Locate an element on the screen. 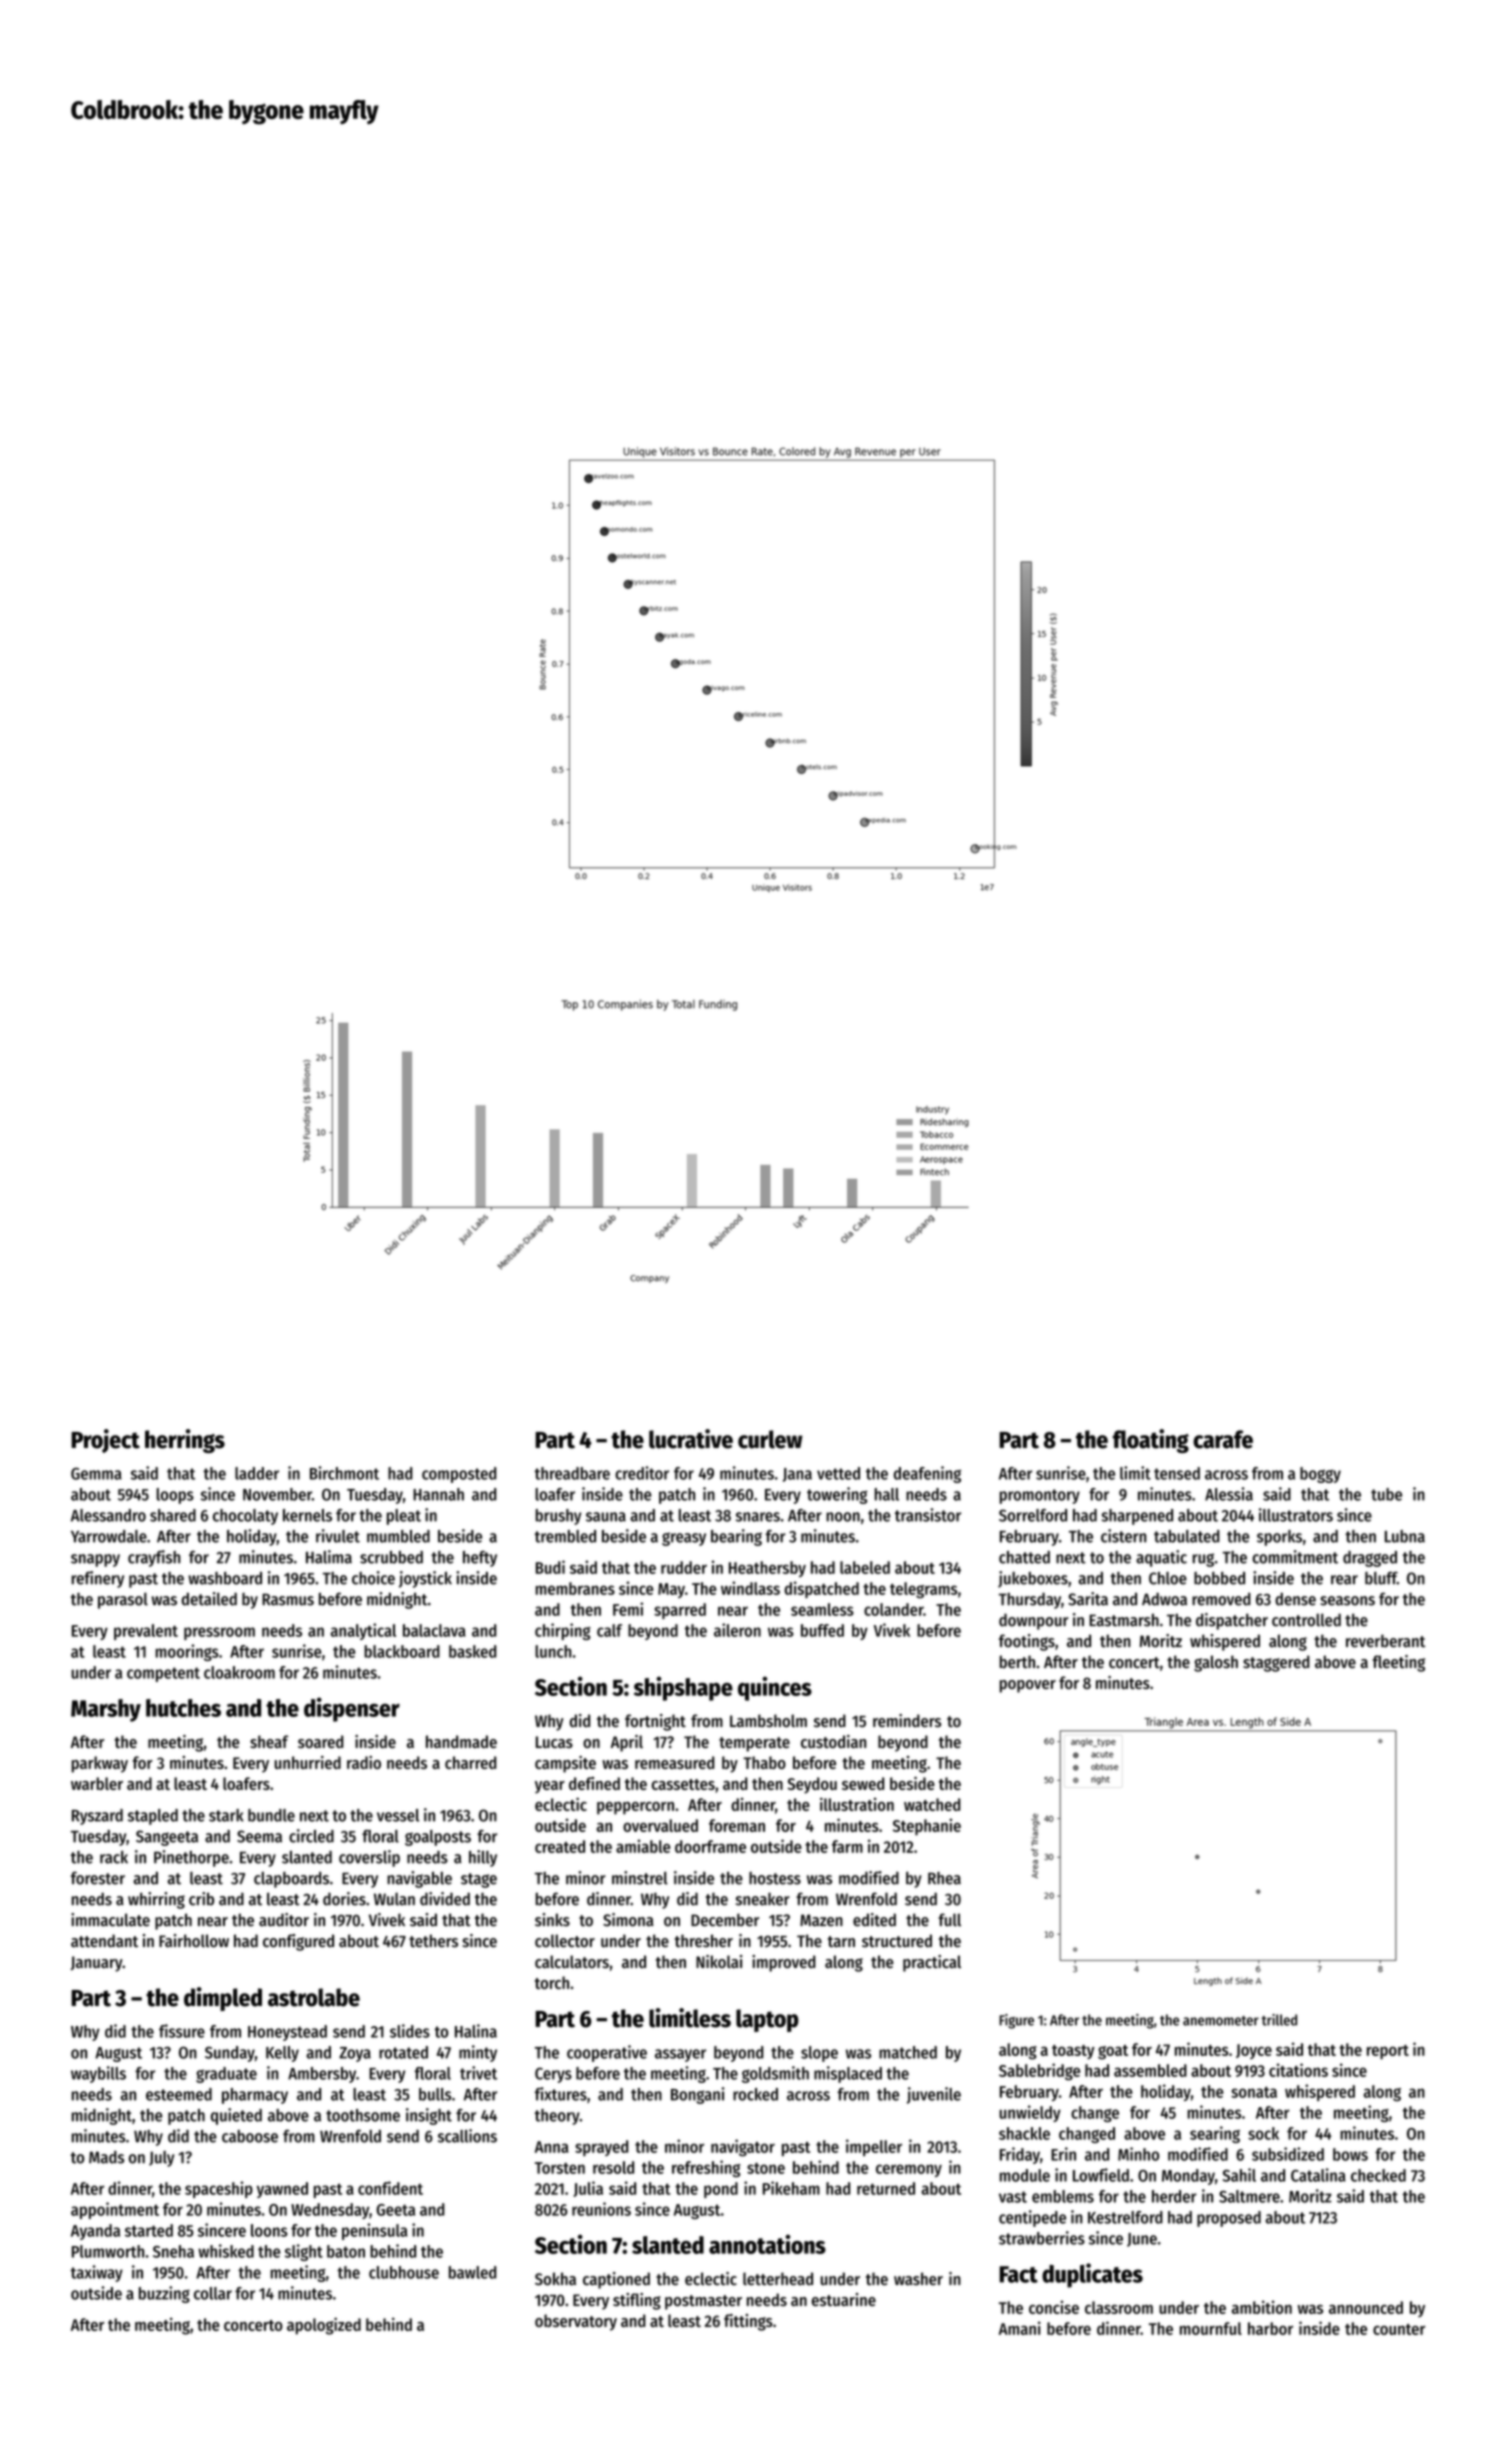 The image size is (1496, 2464). Birchmont is located at coordinates (344, 1473).
